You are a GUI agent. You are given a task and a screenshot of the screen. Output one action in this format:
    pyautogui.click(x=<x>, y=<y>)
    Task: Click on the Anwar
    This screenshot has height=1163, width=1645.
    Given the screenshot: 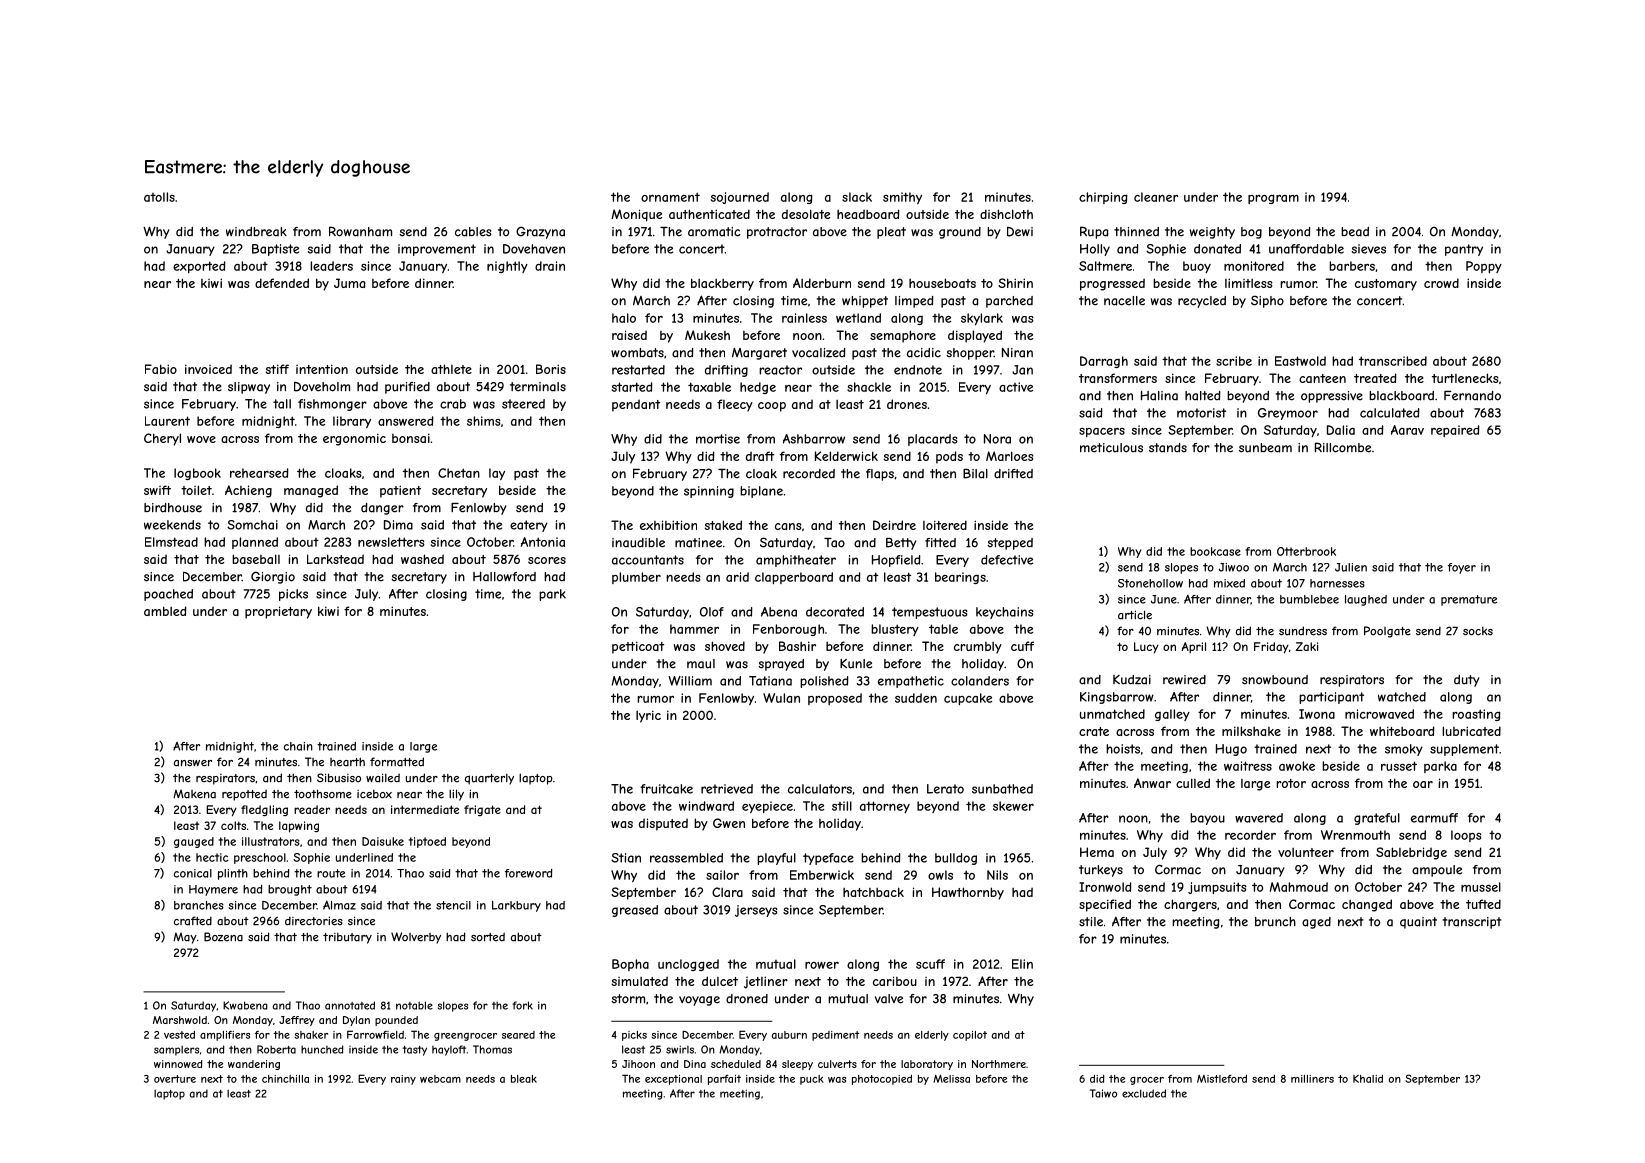 What is the action you would take?
    pyautogui.click(x=1152, y=783)
